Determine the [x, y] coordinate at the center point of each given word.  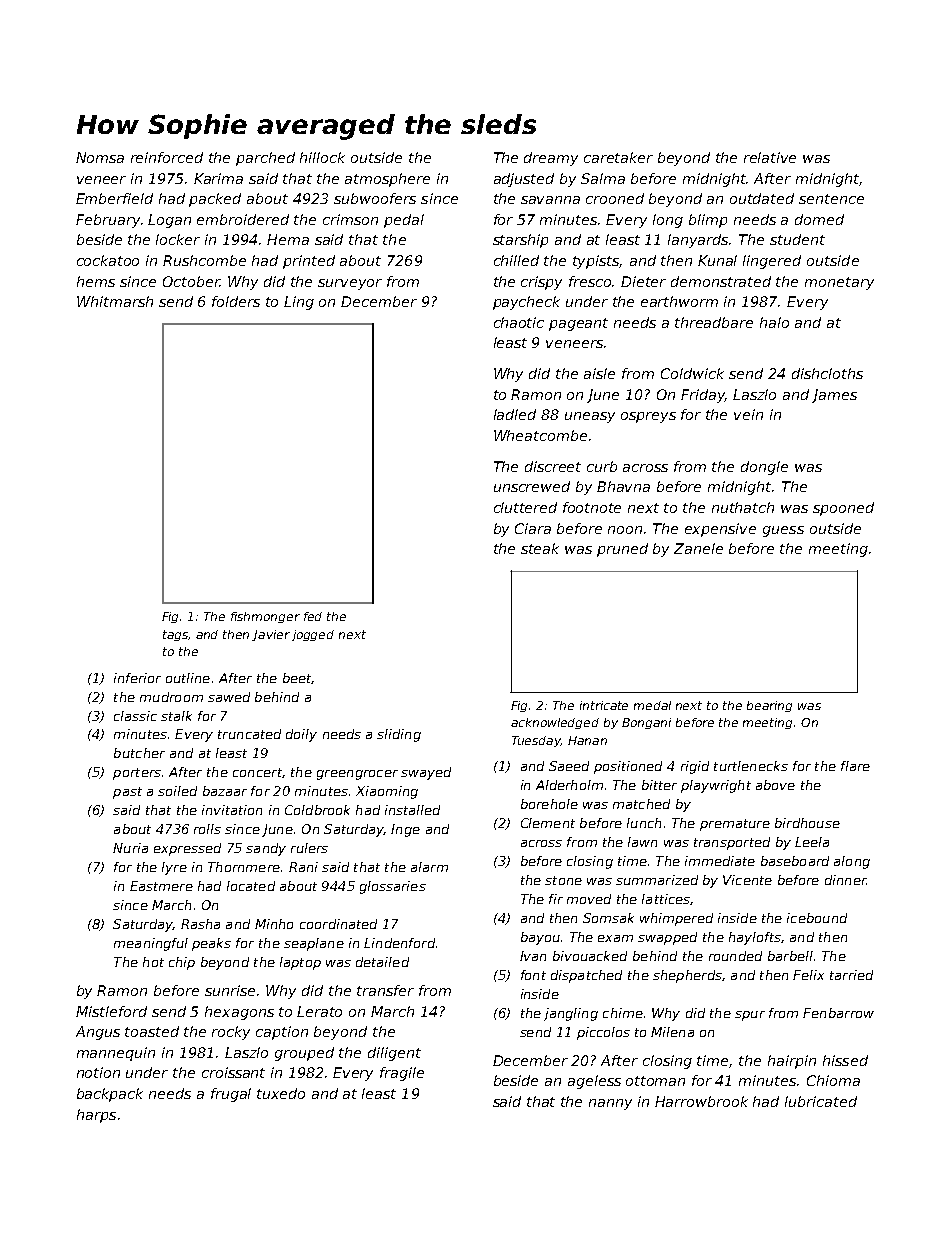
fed [313, 616]
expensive [720, 530]
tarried [851, 975]
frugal [231, 1095]
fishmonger [265, 617]
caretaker [618, 157]
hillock [322, 157]
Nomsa [100, 157]
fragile [402, 1074]
